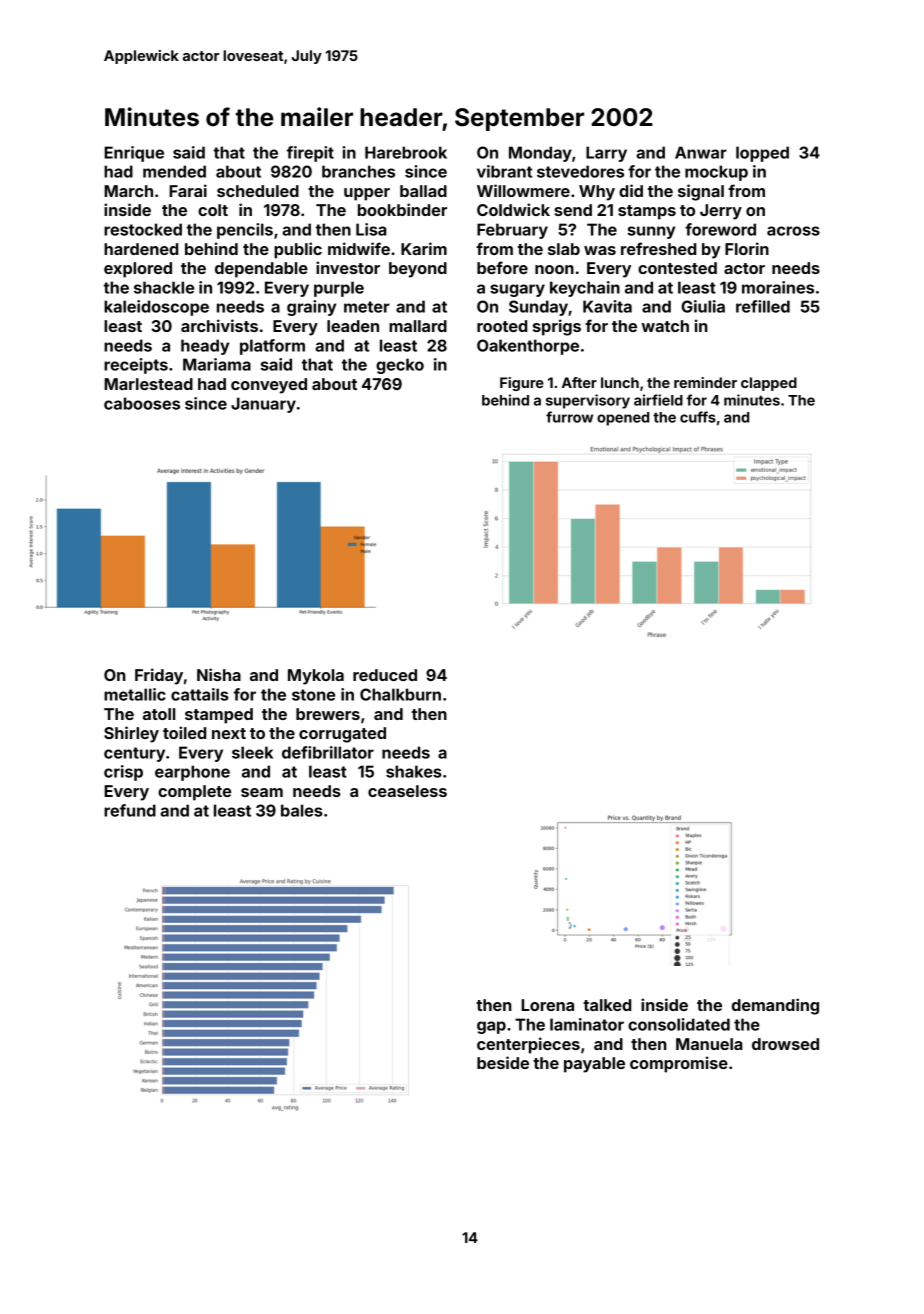 Image resolution: width=924 pixels, height=1314 pixels. Describe the element at coordinates (785, 1044) in the screenshot. I see `drowsed` at that location.
